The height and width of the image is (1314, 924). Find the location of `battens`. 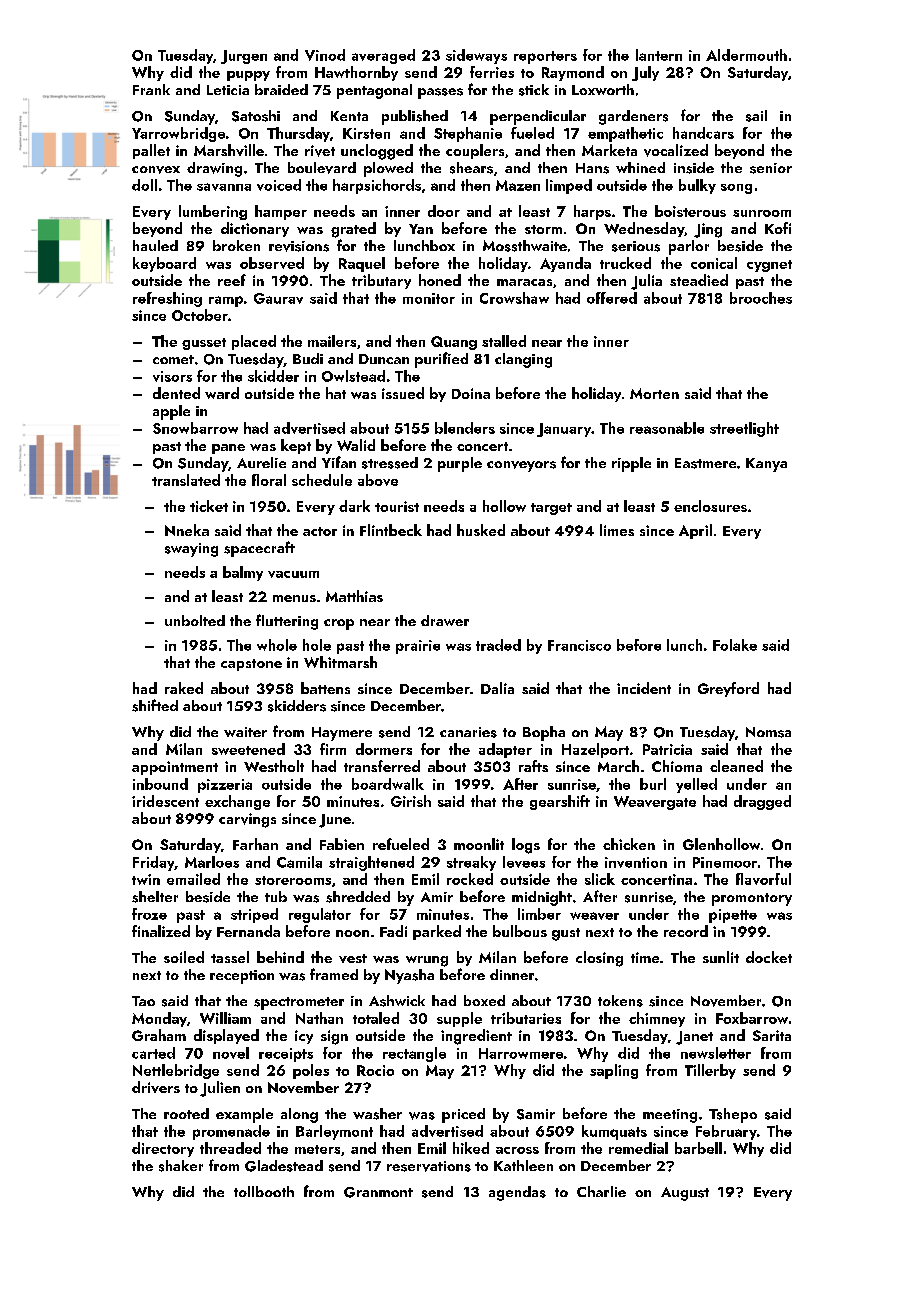

battens is located at coordinates (325, 688).
